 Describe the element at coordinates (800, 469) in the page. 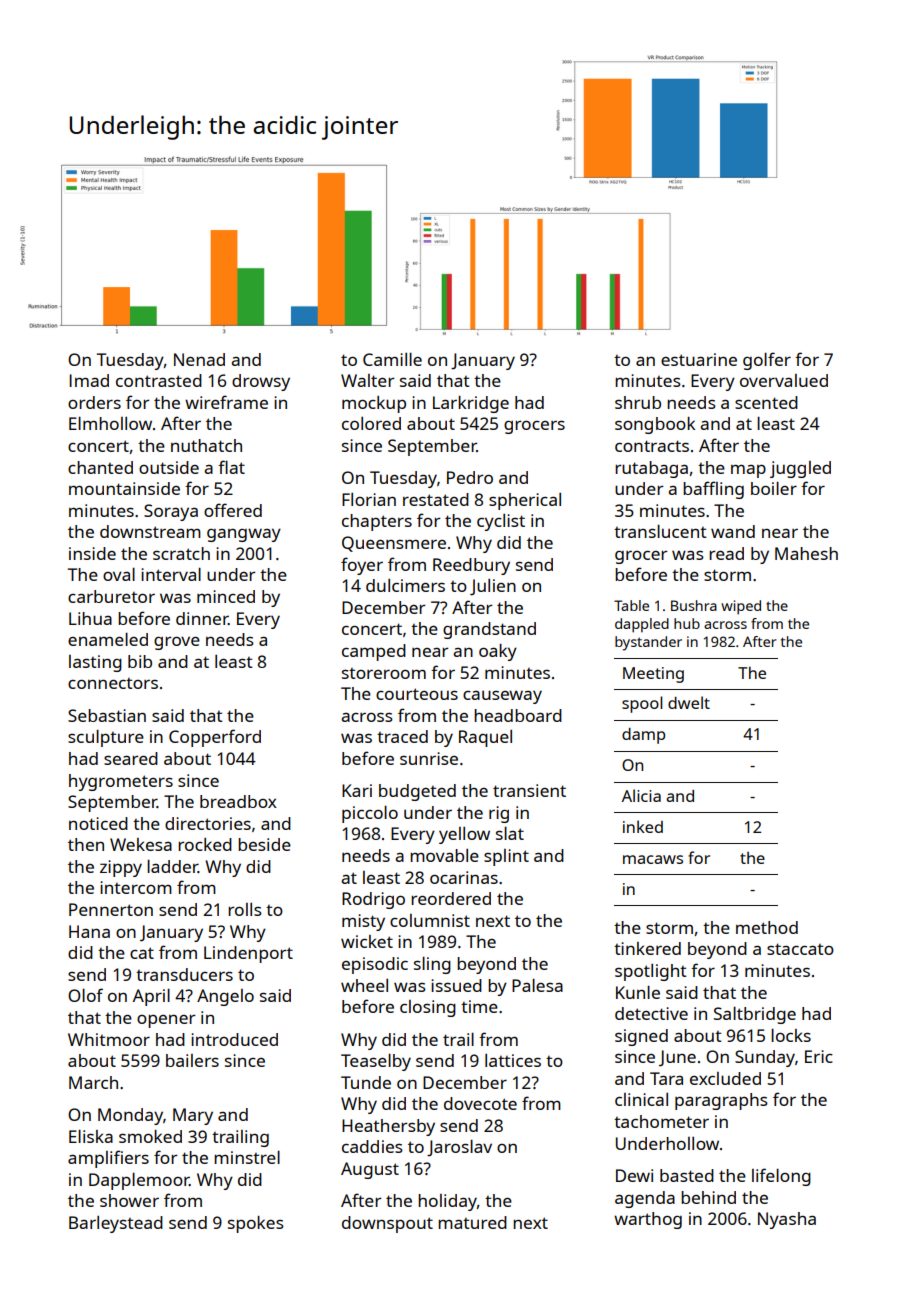

I see `juggled` at that location.
